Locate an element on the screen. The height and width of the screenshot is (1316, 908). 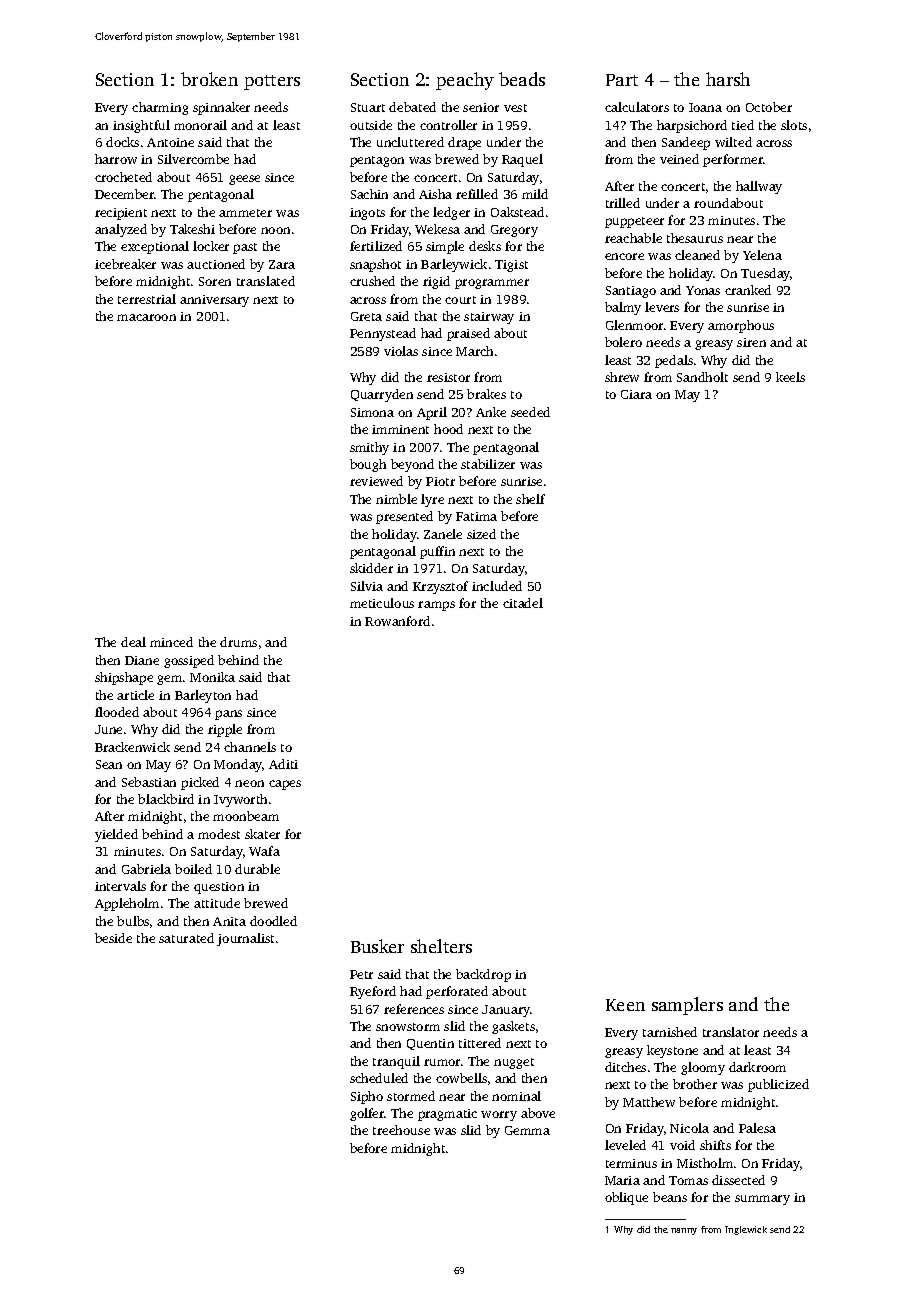
publicized is located at coordinates (778, 1085).
